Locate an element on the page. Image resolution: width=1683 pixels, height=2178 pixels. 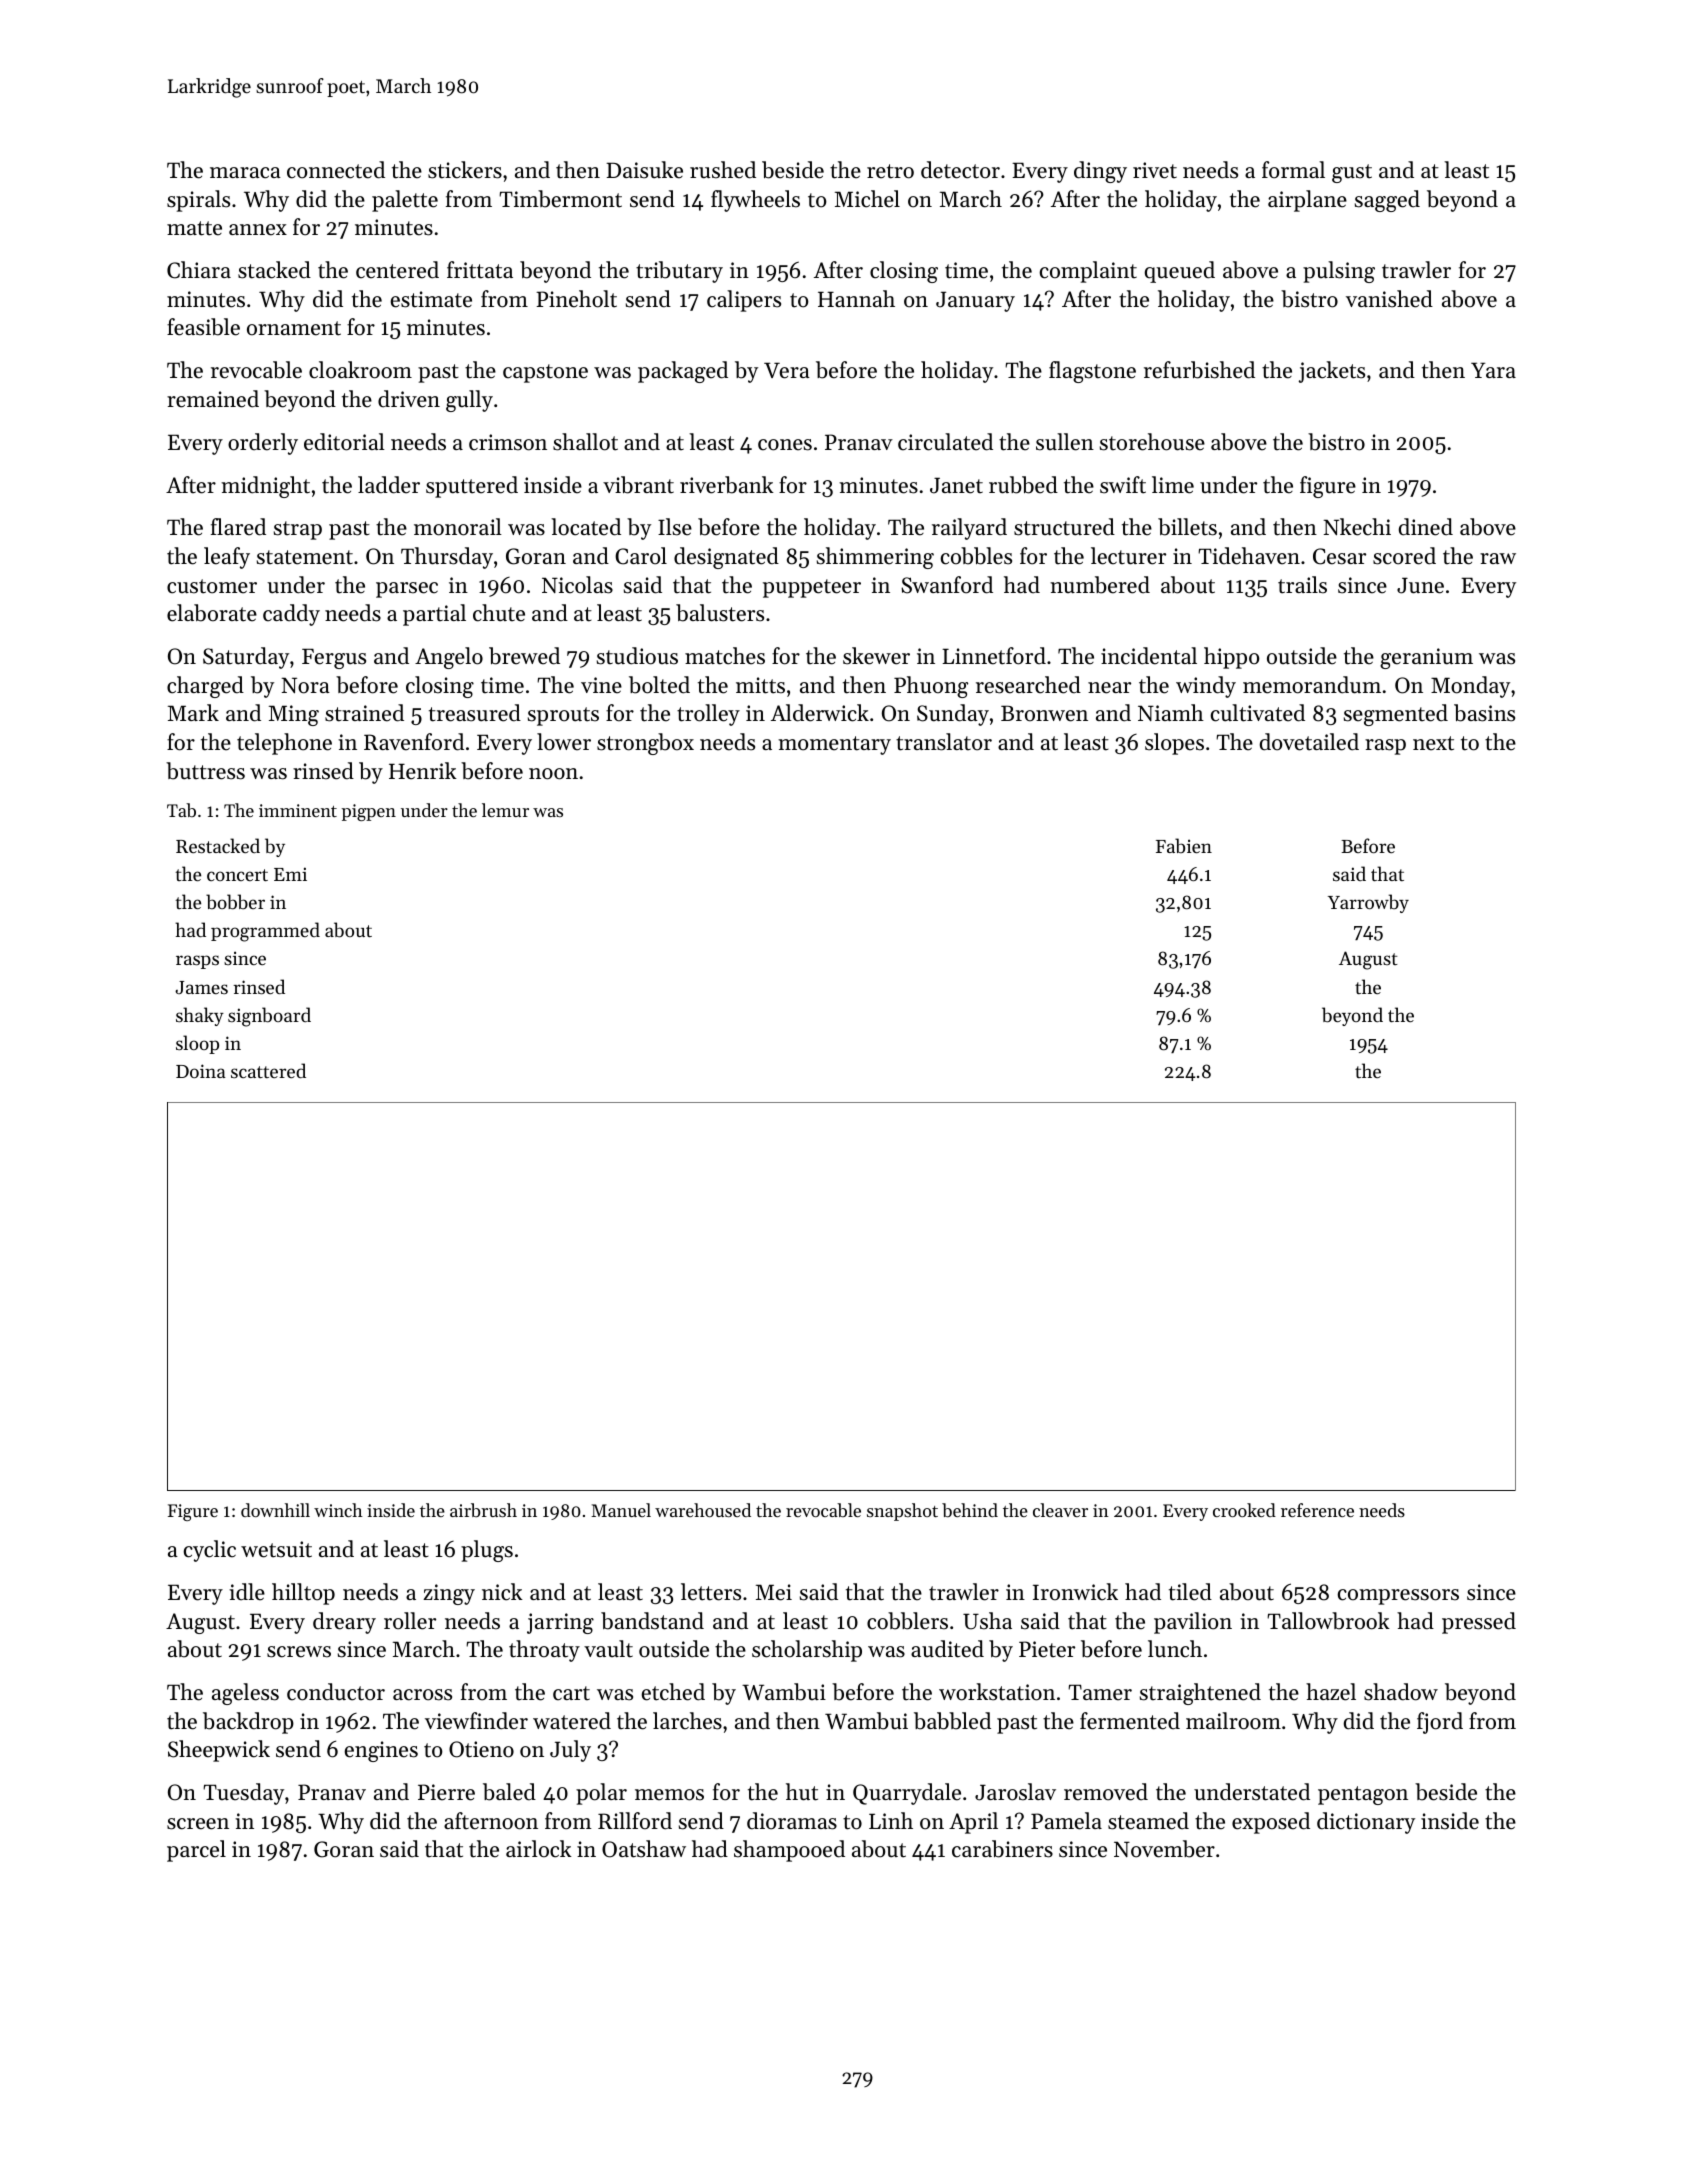
Doina is located at coordinates (201, 1071).
